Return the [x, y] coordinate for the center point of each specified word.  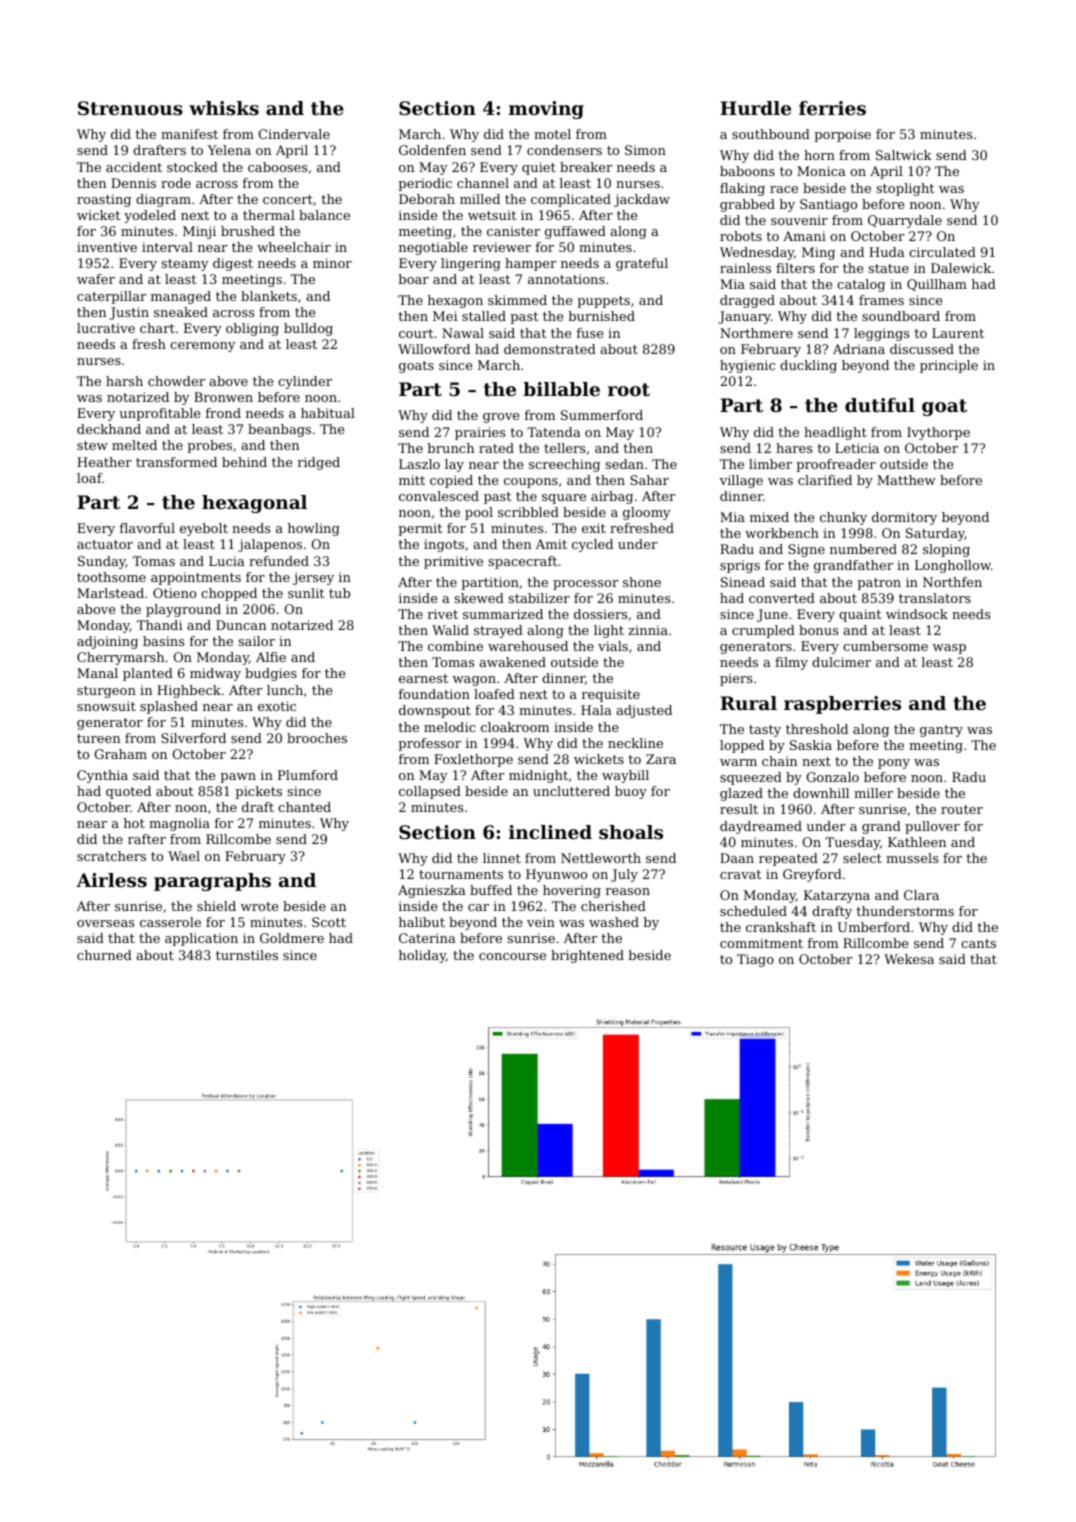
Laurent [958, 333]
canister [513, 231]
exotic [277, 706]
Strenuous [130, 108]
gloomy [647, 513]
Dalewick [961, 268]
